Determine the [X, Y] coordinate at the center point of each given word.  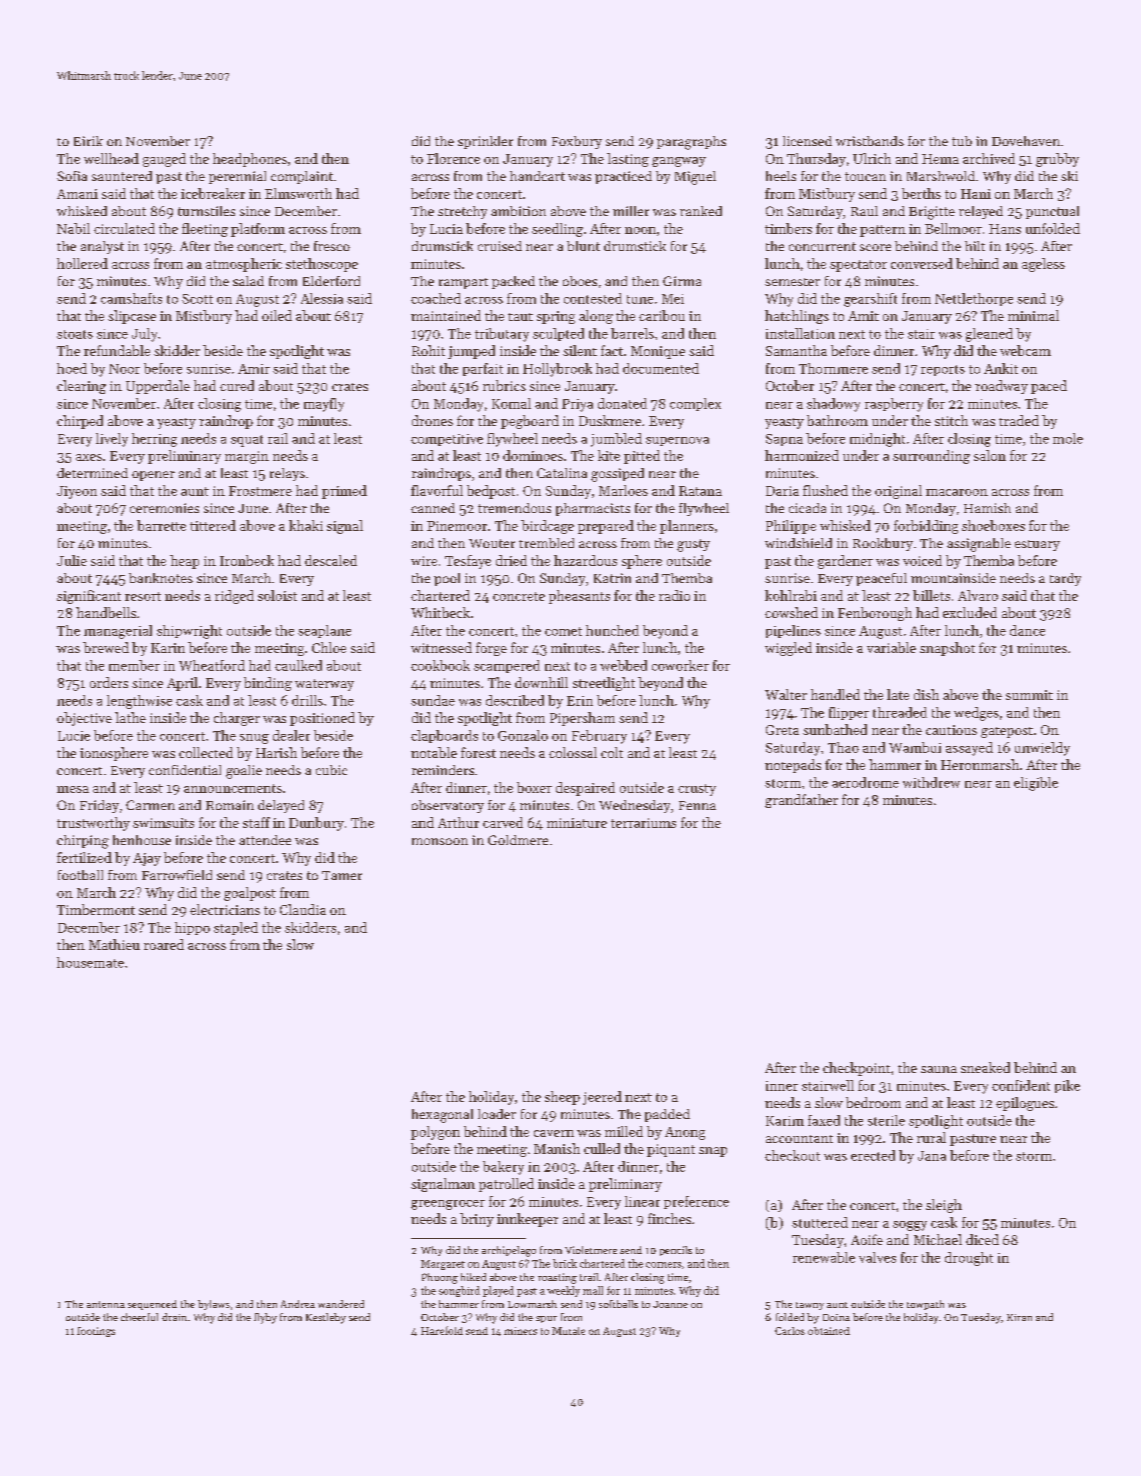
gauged [164, 160]
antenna [106, 1304]
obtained [829, 1331]
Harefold [442, 1330]
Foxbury [577, 142]
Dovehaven [1026, 141]
